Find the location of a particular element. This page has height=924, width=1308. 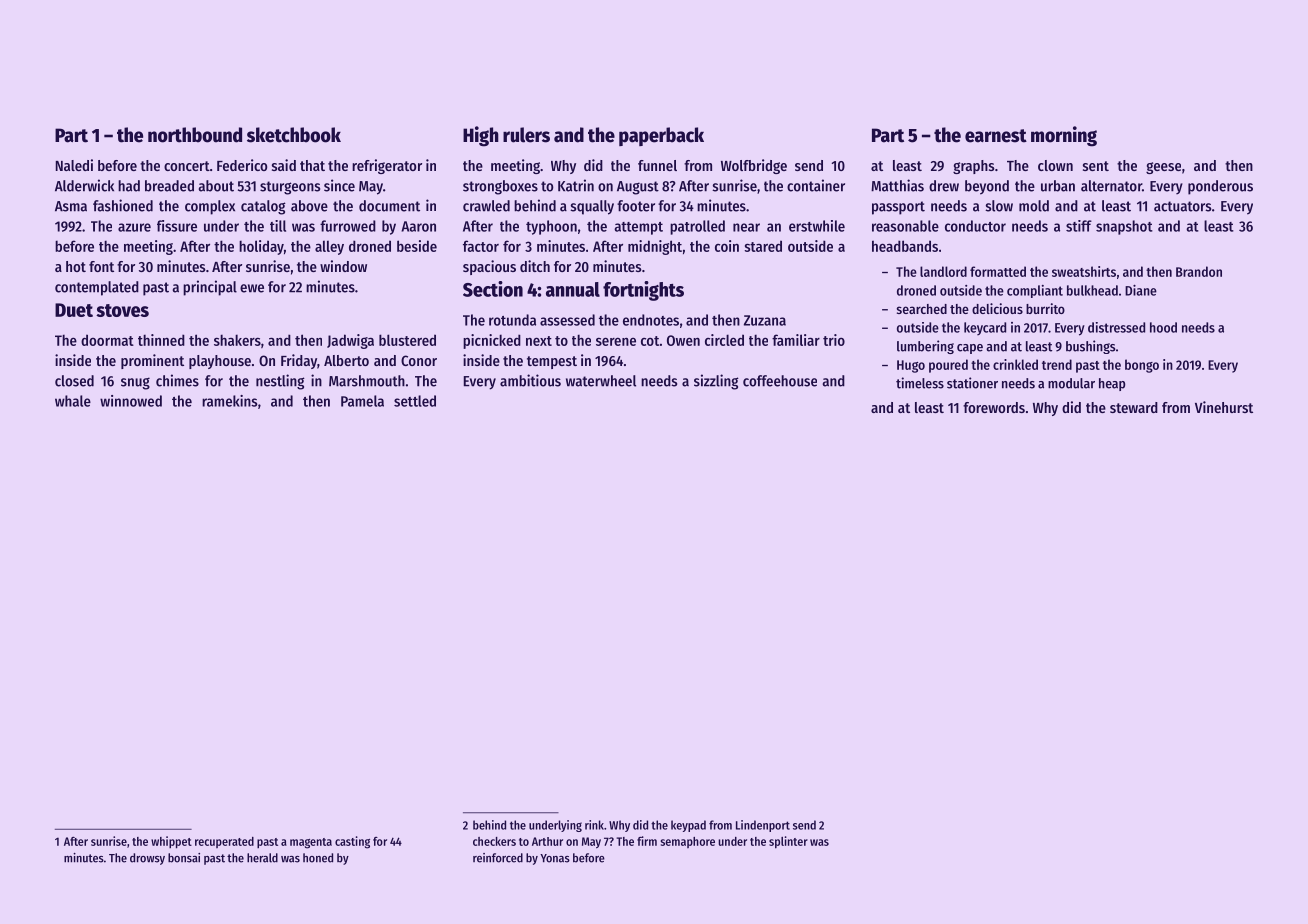

paperback is located at coordinates (661, 136).
